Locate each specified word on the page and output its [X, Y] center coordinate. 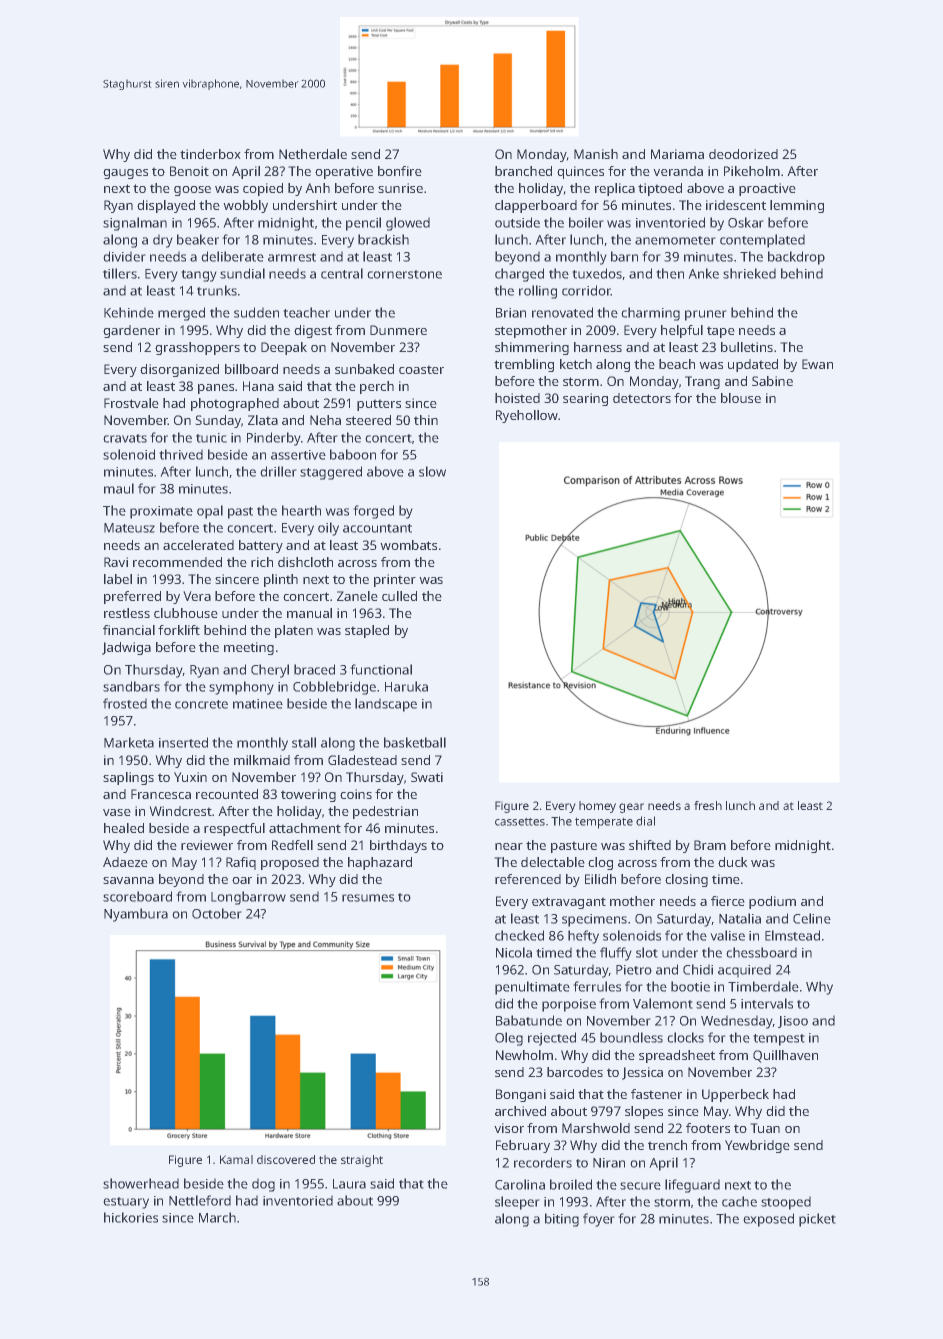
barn [624, 256]
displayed [166, 206]
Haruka [406, 686]
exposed [768, 1220]
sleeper [517, 1203]
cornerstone [404, 274]
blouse [741, 398]
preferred [132, 597]
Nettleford [200, 1200]
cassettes [520, 821]
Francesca [161, 794]
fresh [708, 805]
